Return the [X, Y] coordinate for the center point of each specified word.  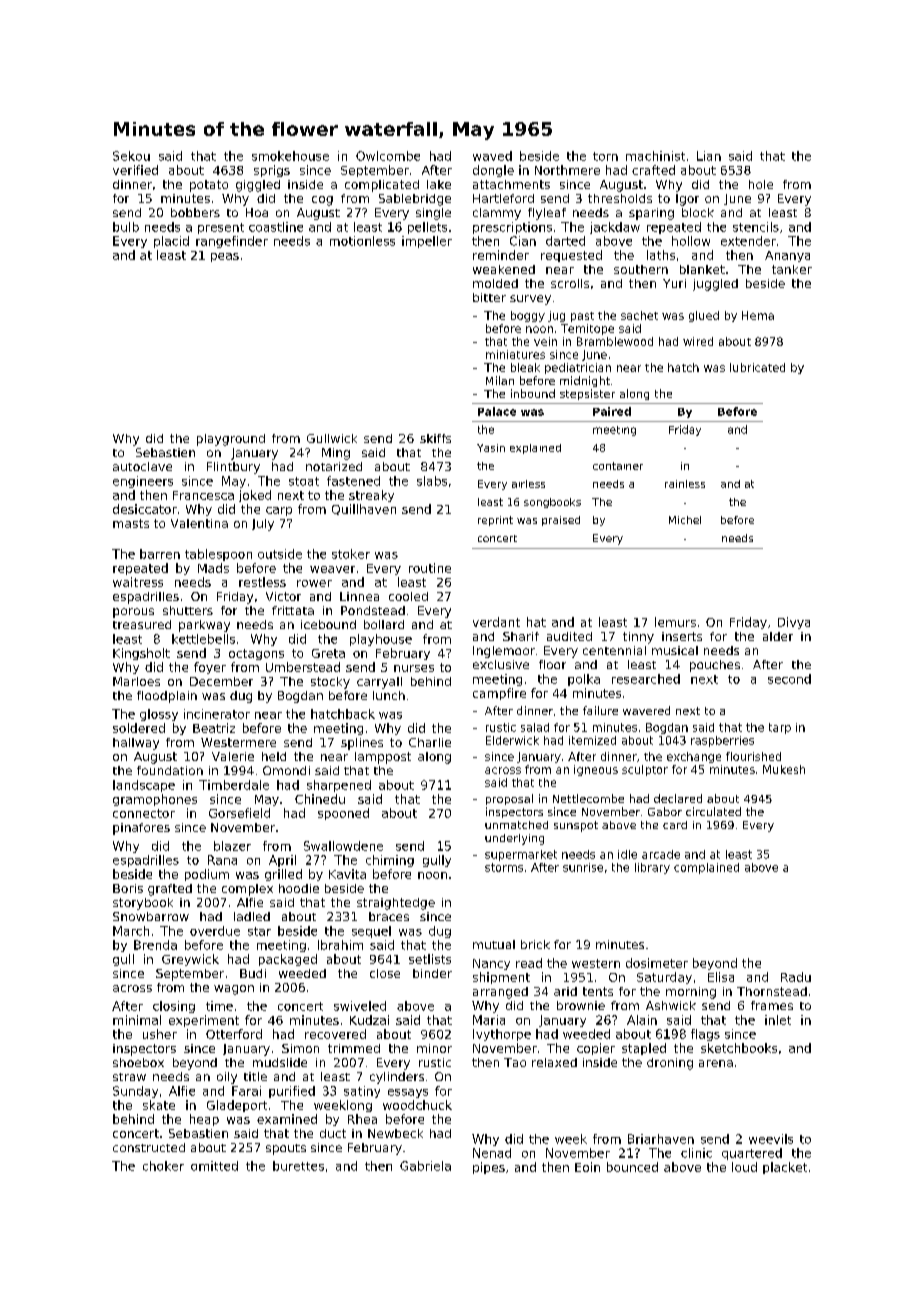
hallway [136, 744]
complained [706, 868]
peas [225, 257]
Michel [685, 520]
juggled [715, 285]
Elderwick [512, 740]
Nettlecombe [588, 798]
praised [561, 521]
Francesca [203, 495]
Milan [500, 380]
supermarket [521, 855]
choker [163, 1166]
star [259, 931]
